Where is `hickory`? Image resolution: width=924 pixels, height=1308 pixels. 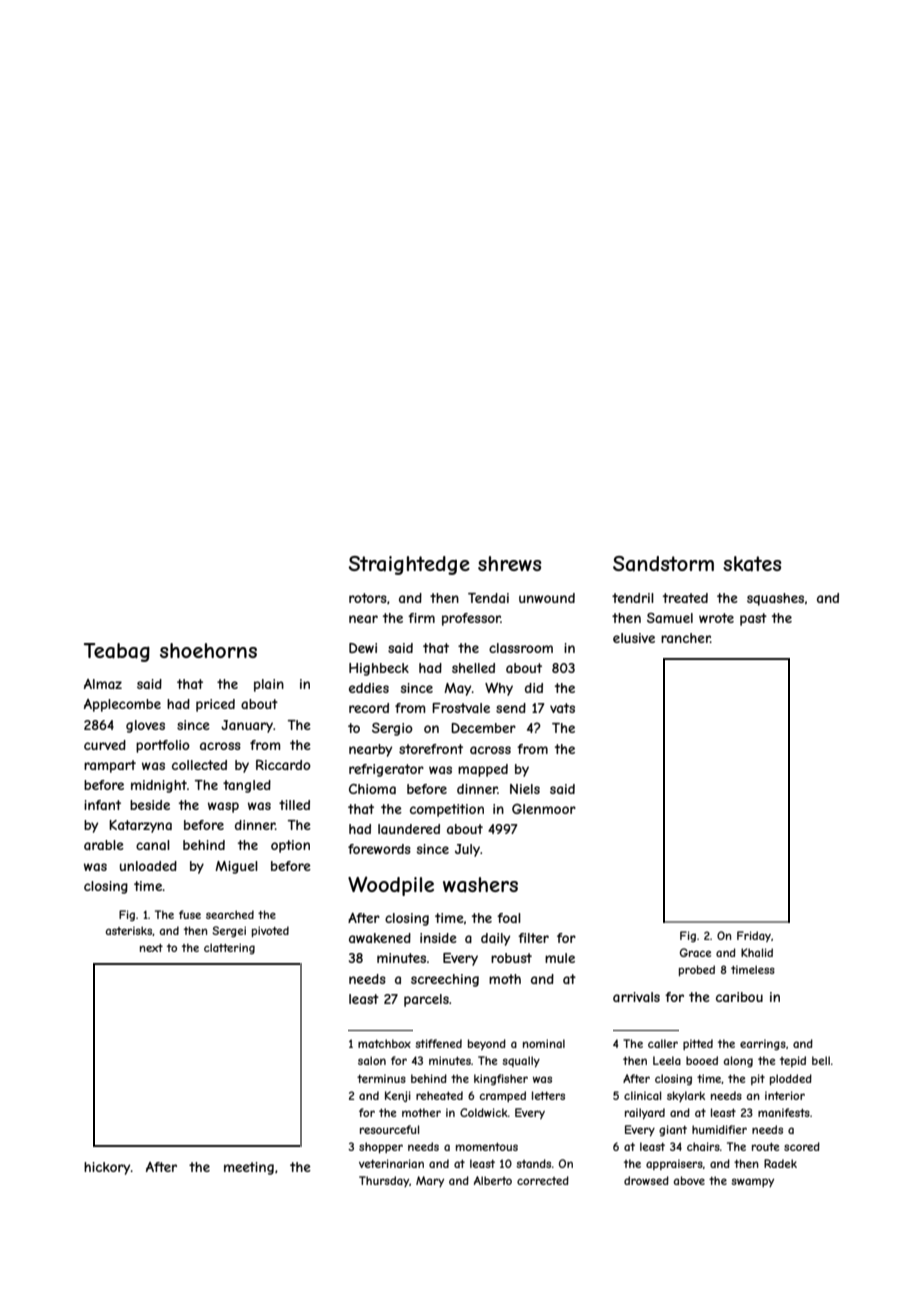
hickory is located at coordinates (107, 1168).
